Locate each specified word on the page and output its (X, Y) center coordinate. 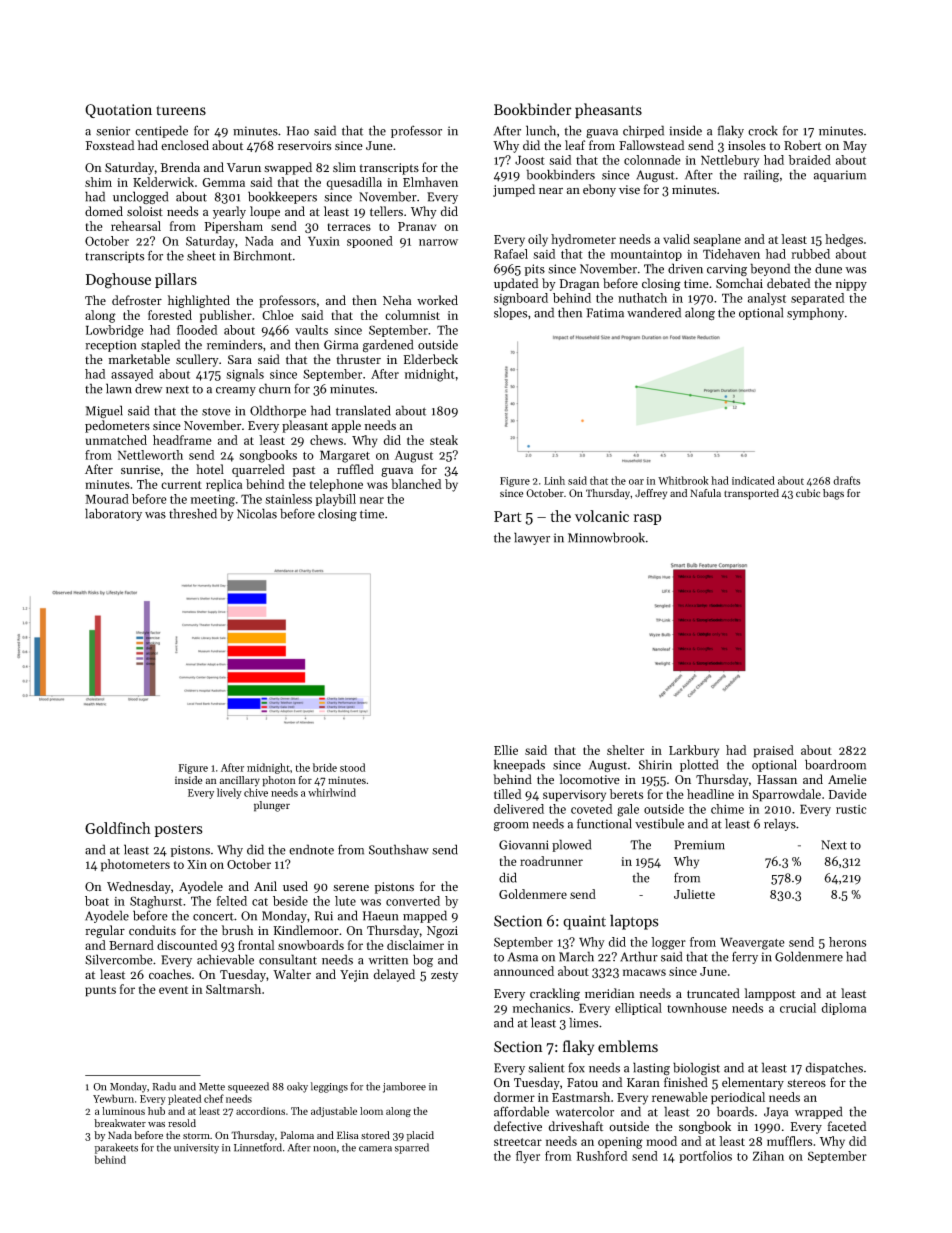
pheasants (608, 111)
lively (229, 793)
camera (375, 1149)
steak (444, 440)
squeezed (248, 1087)
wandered (654, 312)
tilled (508, 794)
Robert (802, 145)
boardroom (835, 764)
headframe (182, 440)
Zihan (768, 1156)
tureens (181, 110)
